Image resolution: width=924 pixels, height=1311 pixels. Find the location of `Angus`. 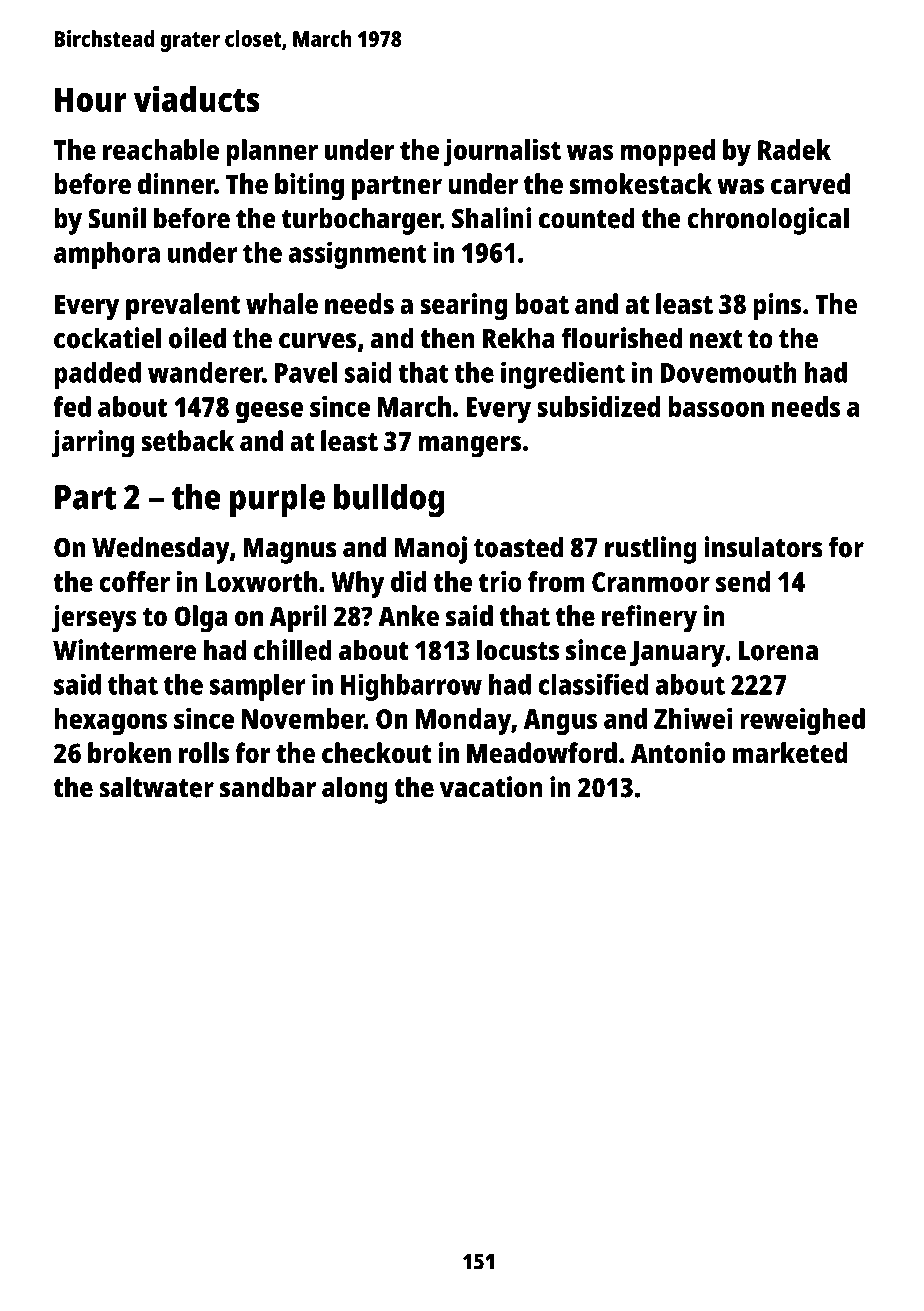

Angus is located at coordinates (560, 722).
